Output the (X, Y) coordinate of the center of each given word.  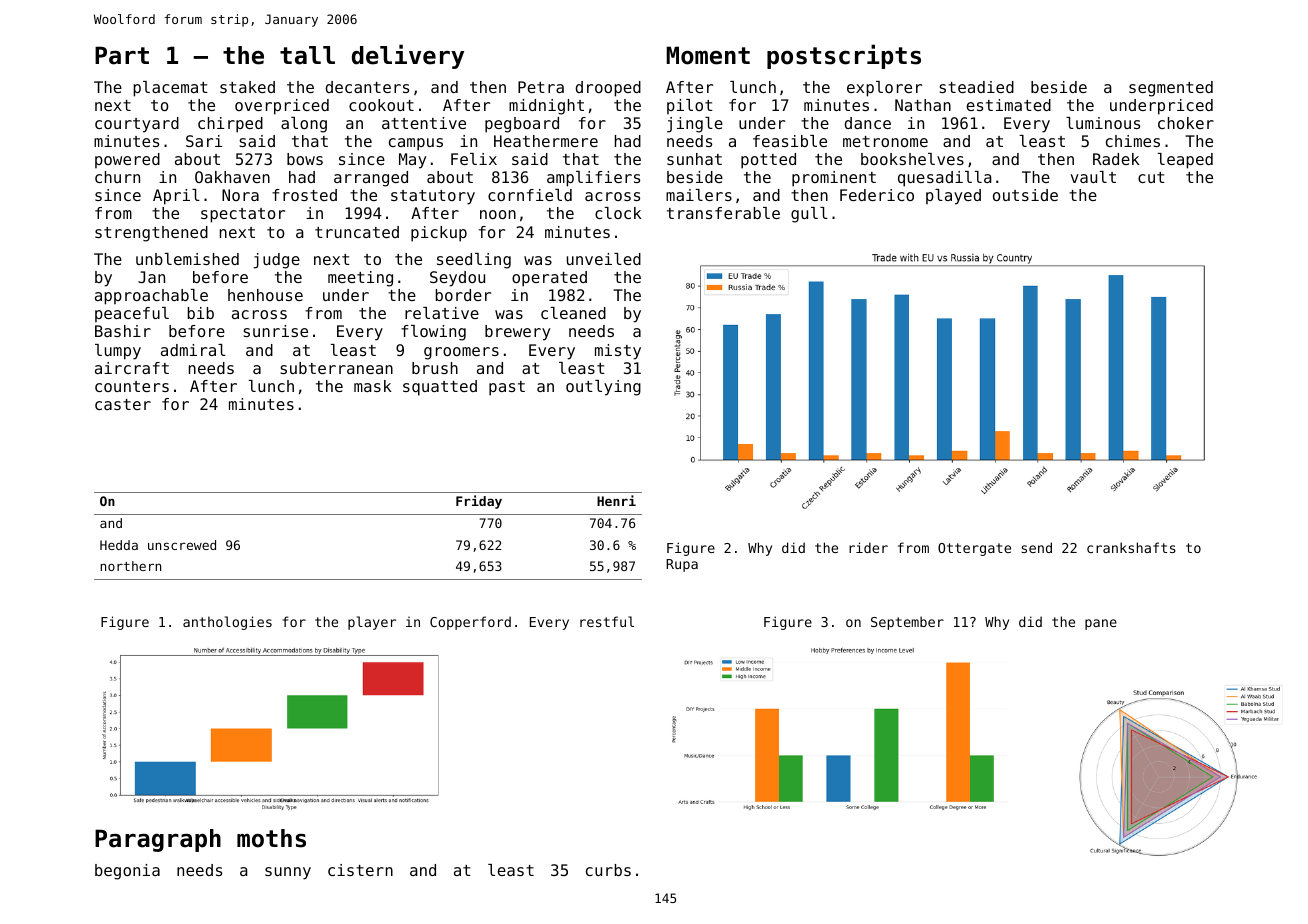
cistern (360, 870)
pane (1101, 624)
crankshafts (1131, 547)
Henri (616, 500)
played (953, 197)
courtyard (137, 125)
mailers (699, 195)
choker (1186, 123)
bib (201, 313)
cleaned (573, 313)
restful (607, 621)
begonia (127, 872)
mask (372, 386)
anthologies (227, 623)
